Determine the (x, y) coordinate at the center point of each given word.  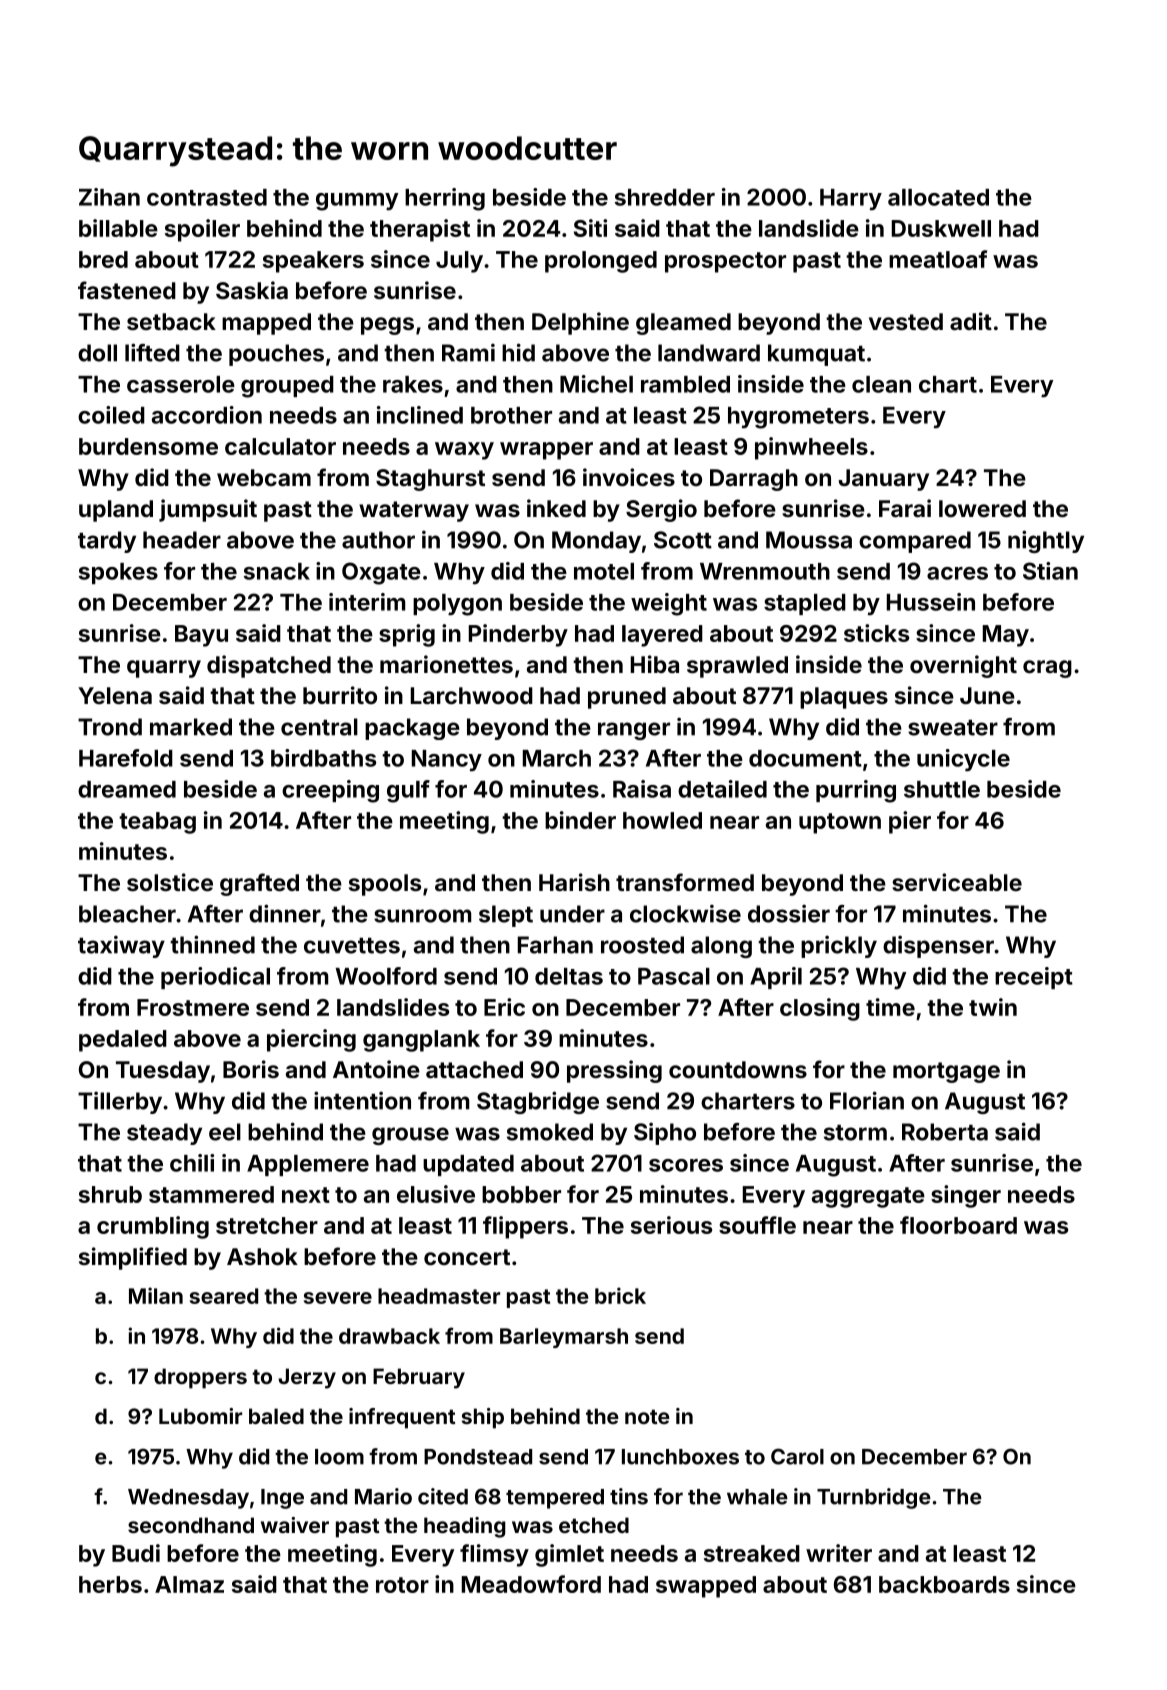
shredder (665, 197)
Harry (851, 200)
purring (856, 791)
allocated (938, 197)
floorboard (958, 1225)
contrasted (207, 197)
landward (709, 353)
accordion (207, 415)
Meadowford (531, 1584)
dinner (285, 913)
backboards (944, 1584)
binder (580, 820)
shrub (110, 1194)
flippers (525, 1227)
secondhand (191, 1525)
